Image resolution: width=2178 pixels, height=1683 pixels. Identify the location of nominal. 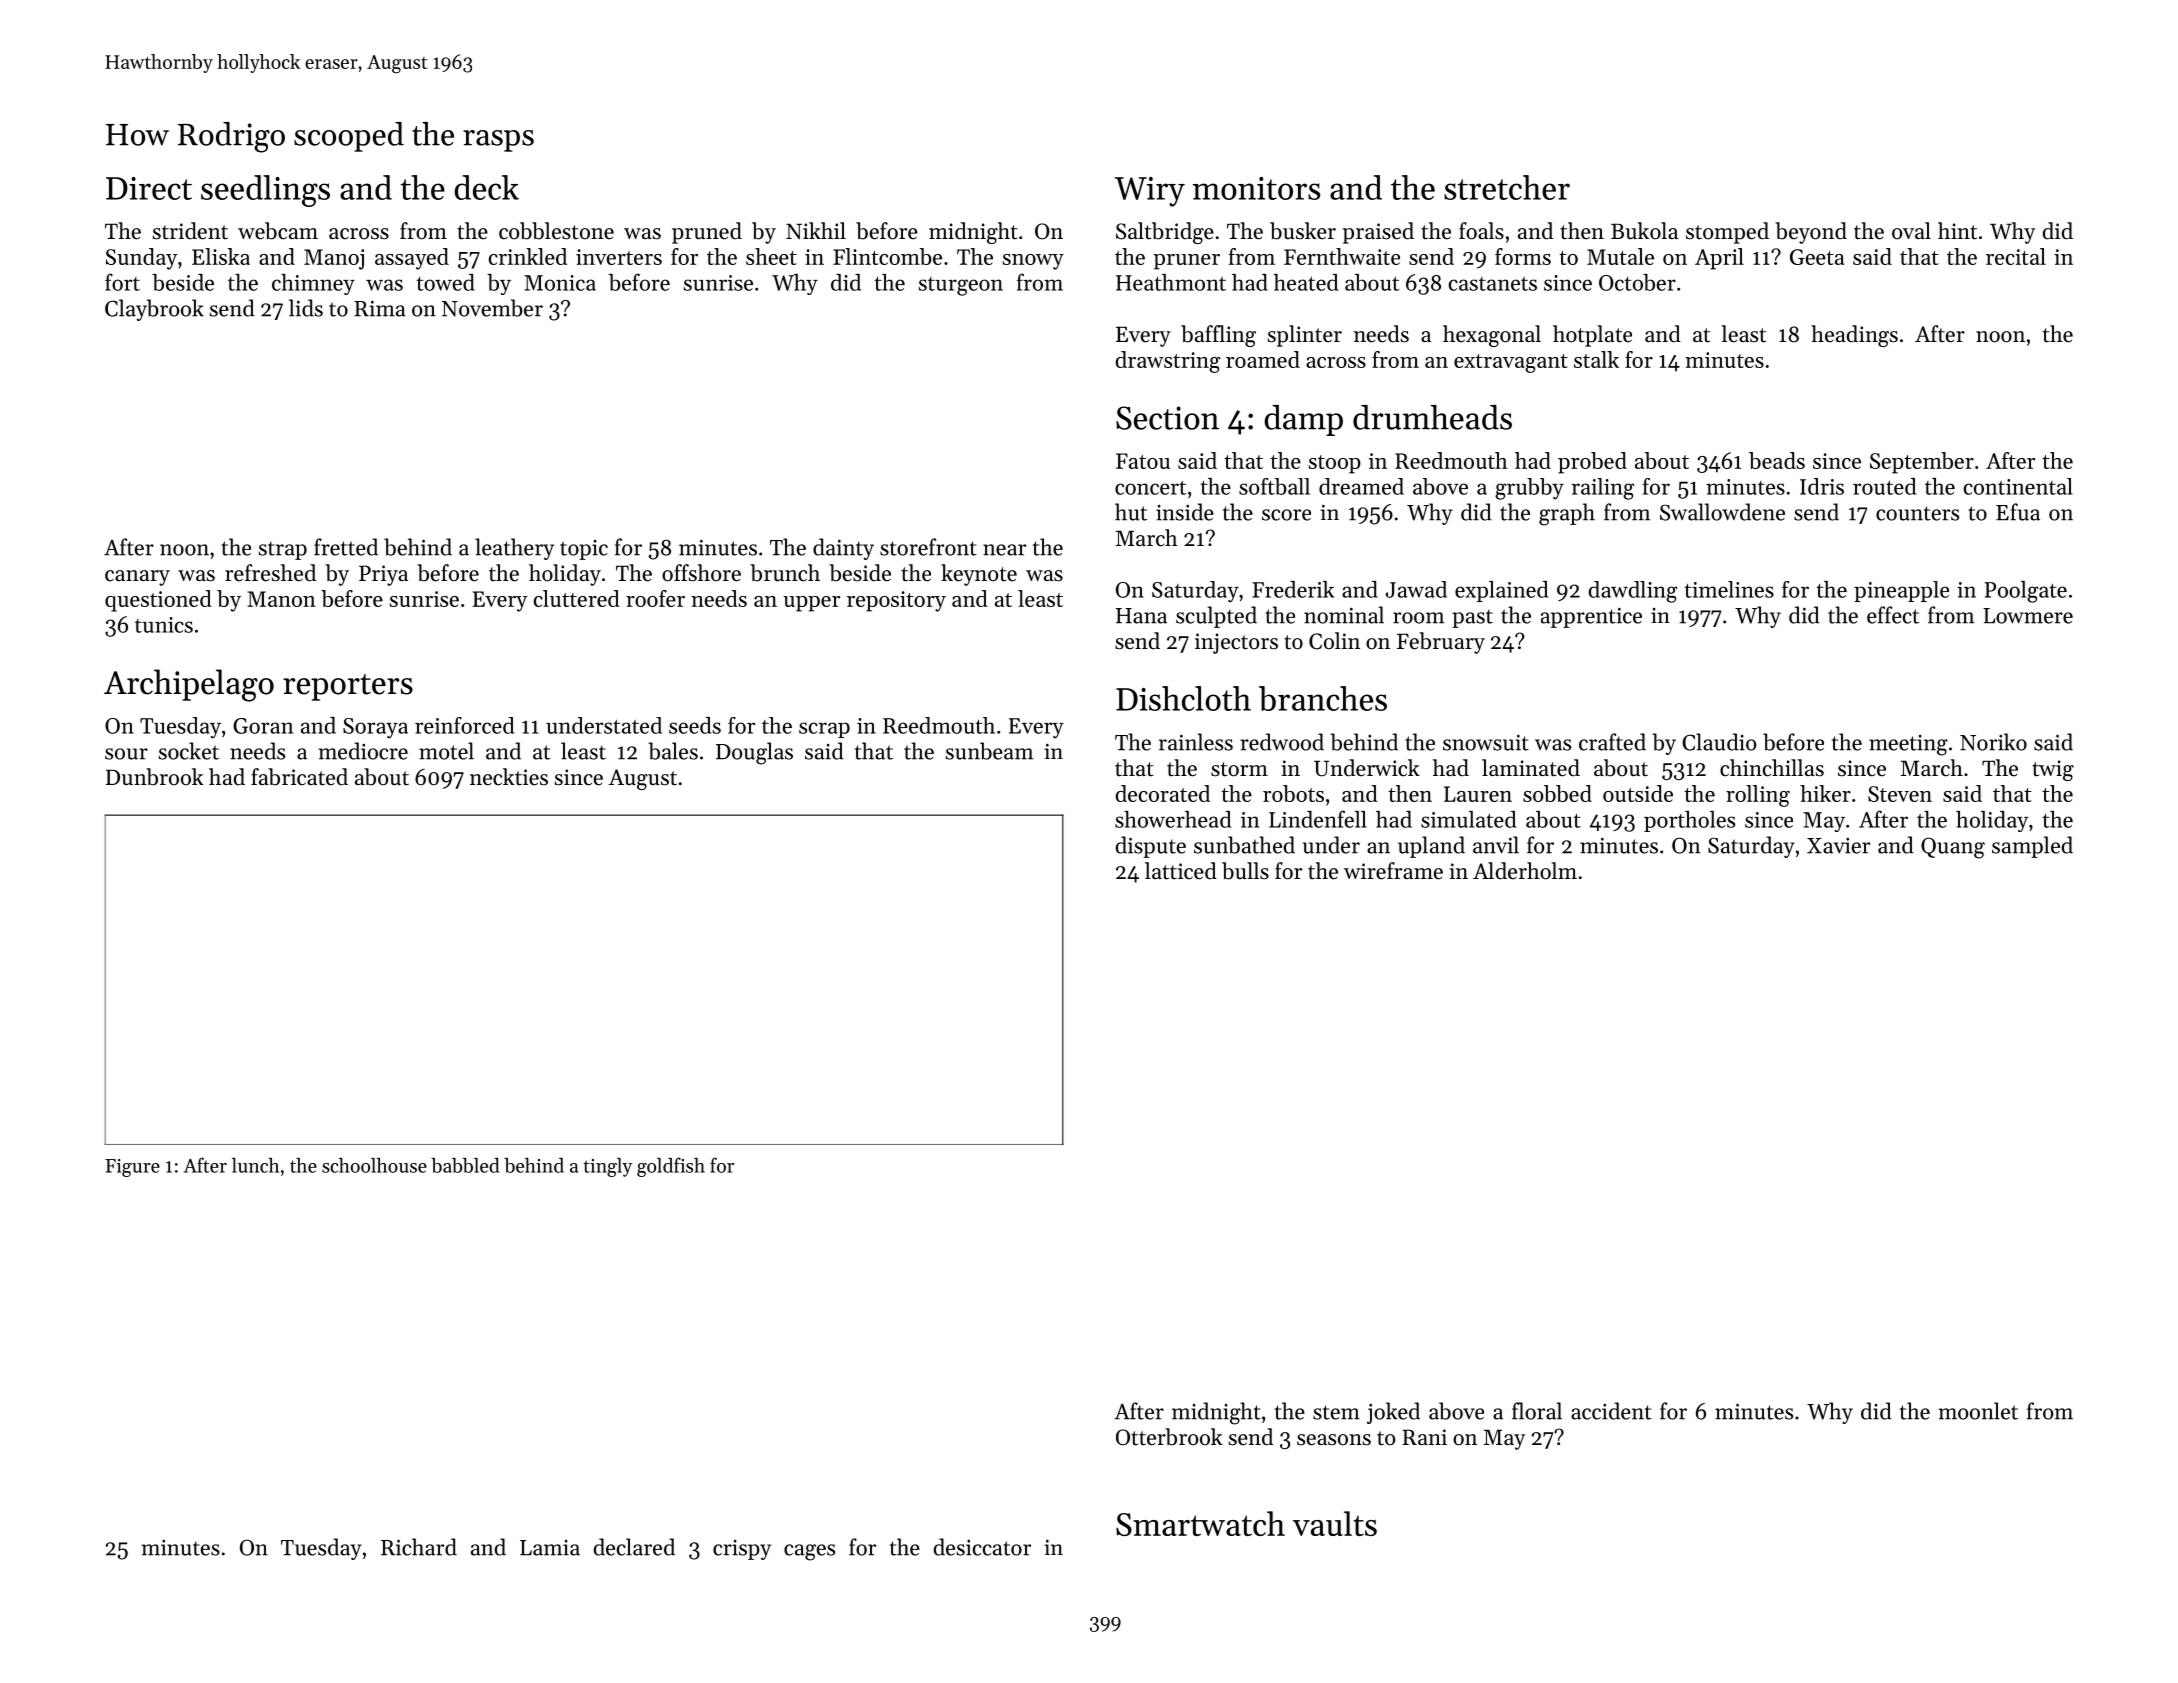
(1344, 615).
